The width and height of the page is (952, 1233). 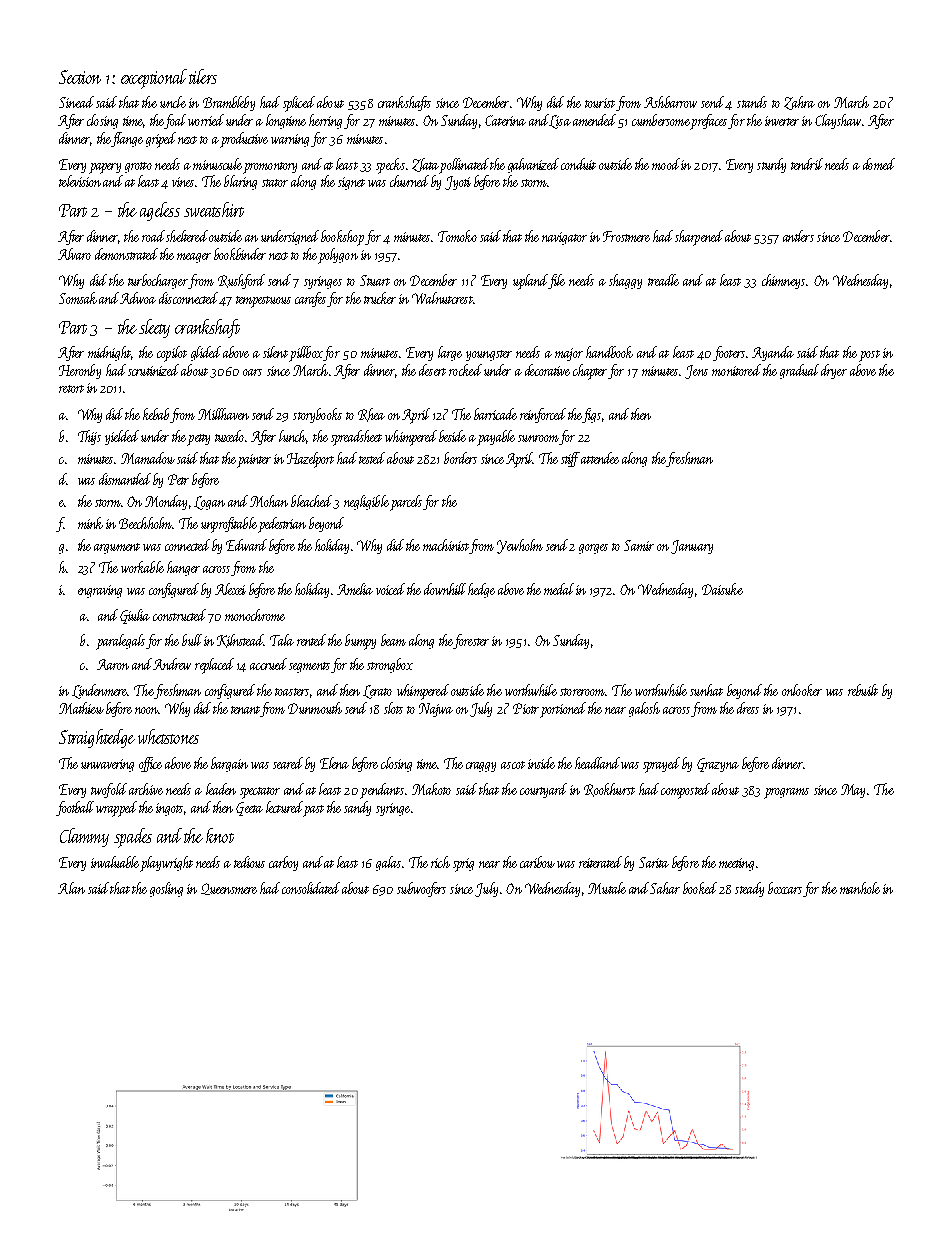 I want to click on portioned, so click(x=563, y=710).
